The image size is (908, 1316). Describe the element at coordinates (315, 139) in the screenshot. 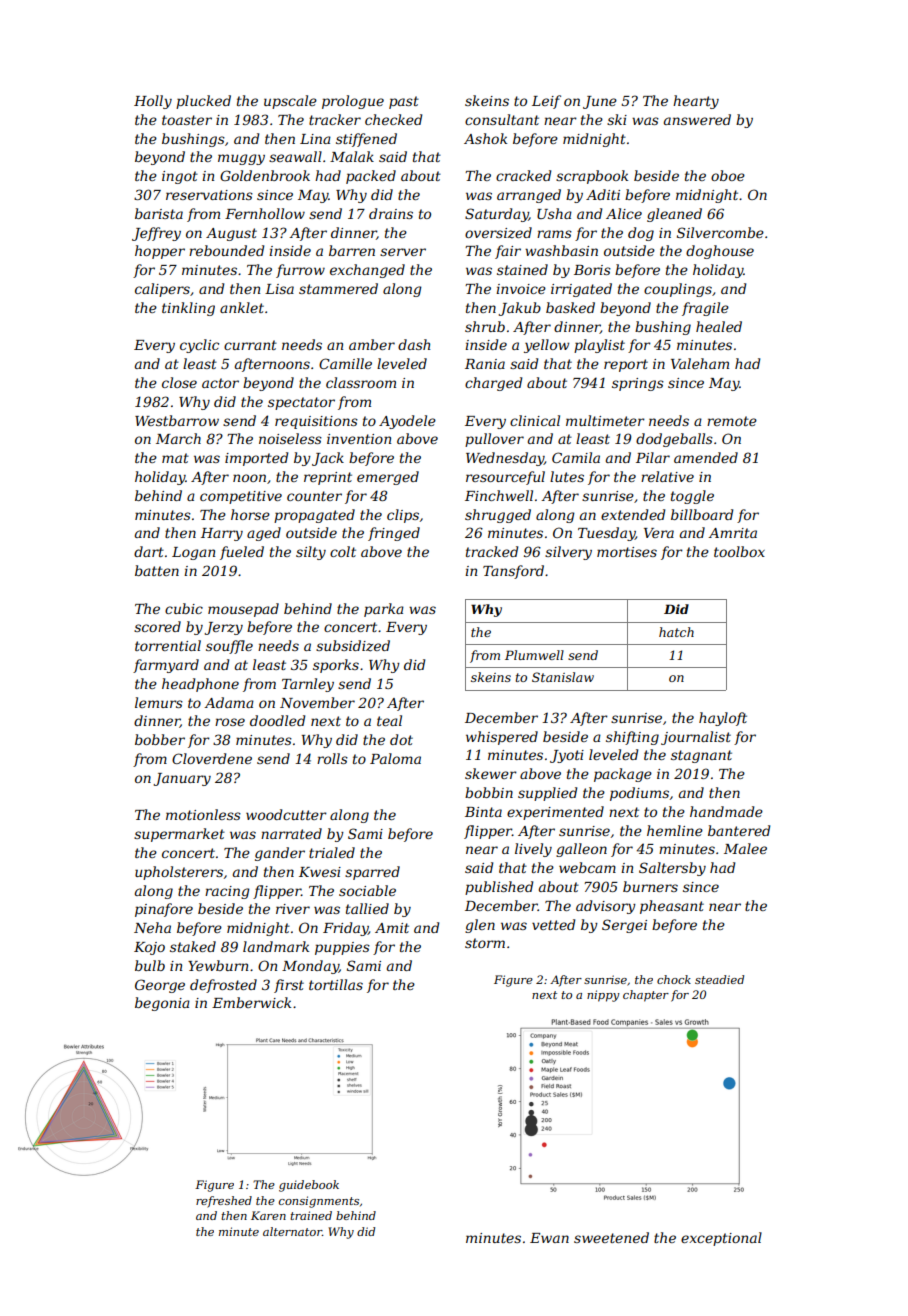

I see `Lina` at that location.
